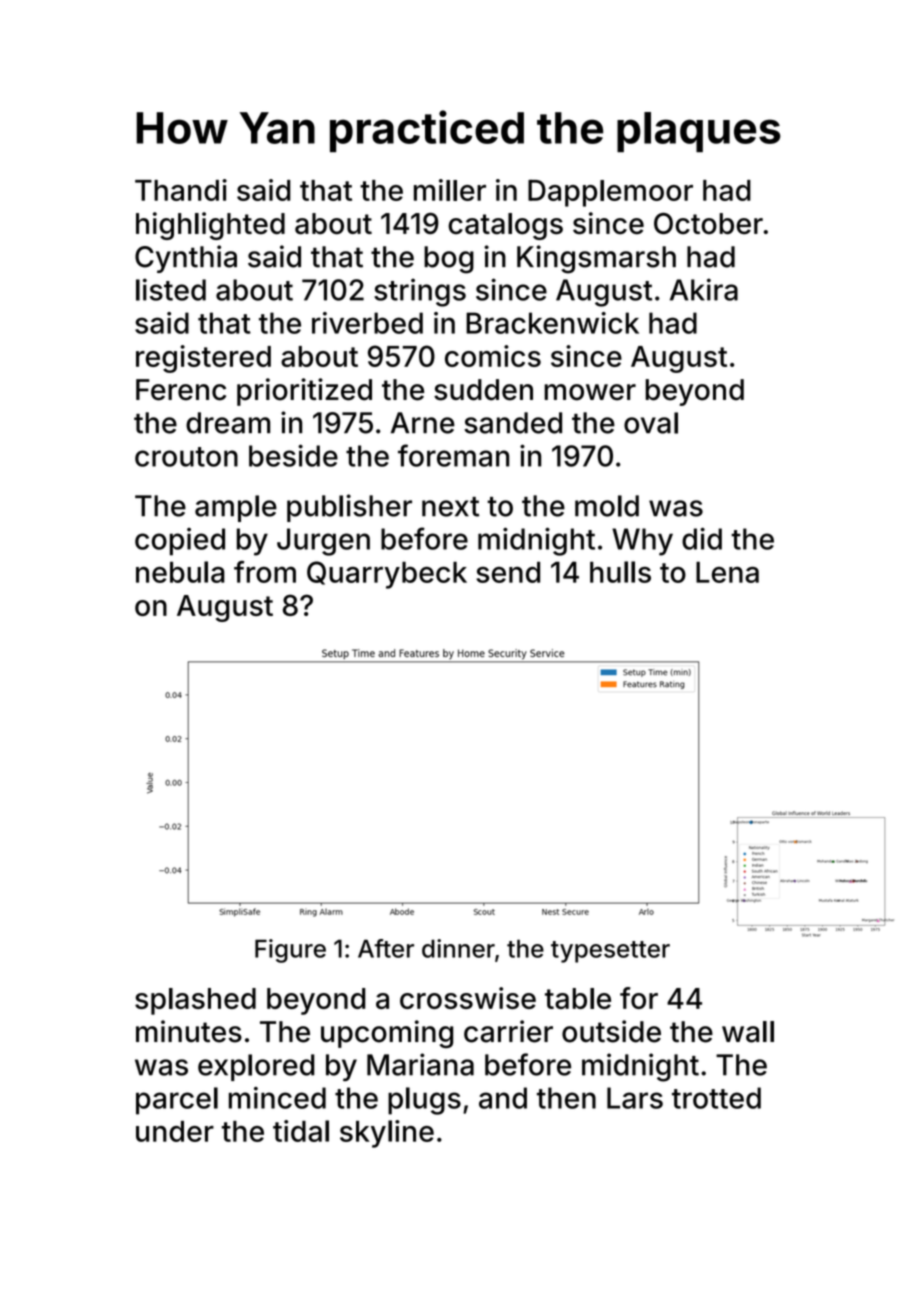 This page has width=924, height=1311. What do you see at coordinates (181, 190) in the page?
I see `Thandi` at bounding box center [181, 190].
